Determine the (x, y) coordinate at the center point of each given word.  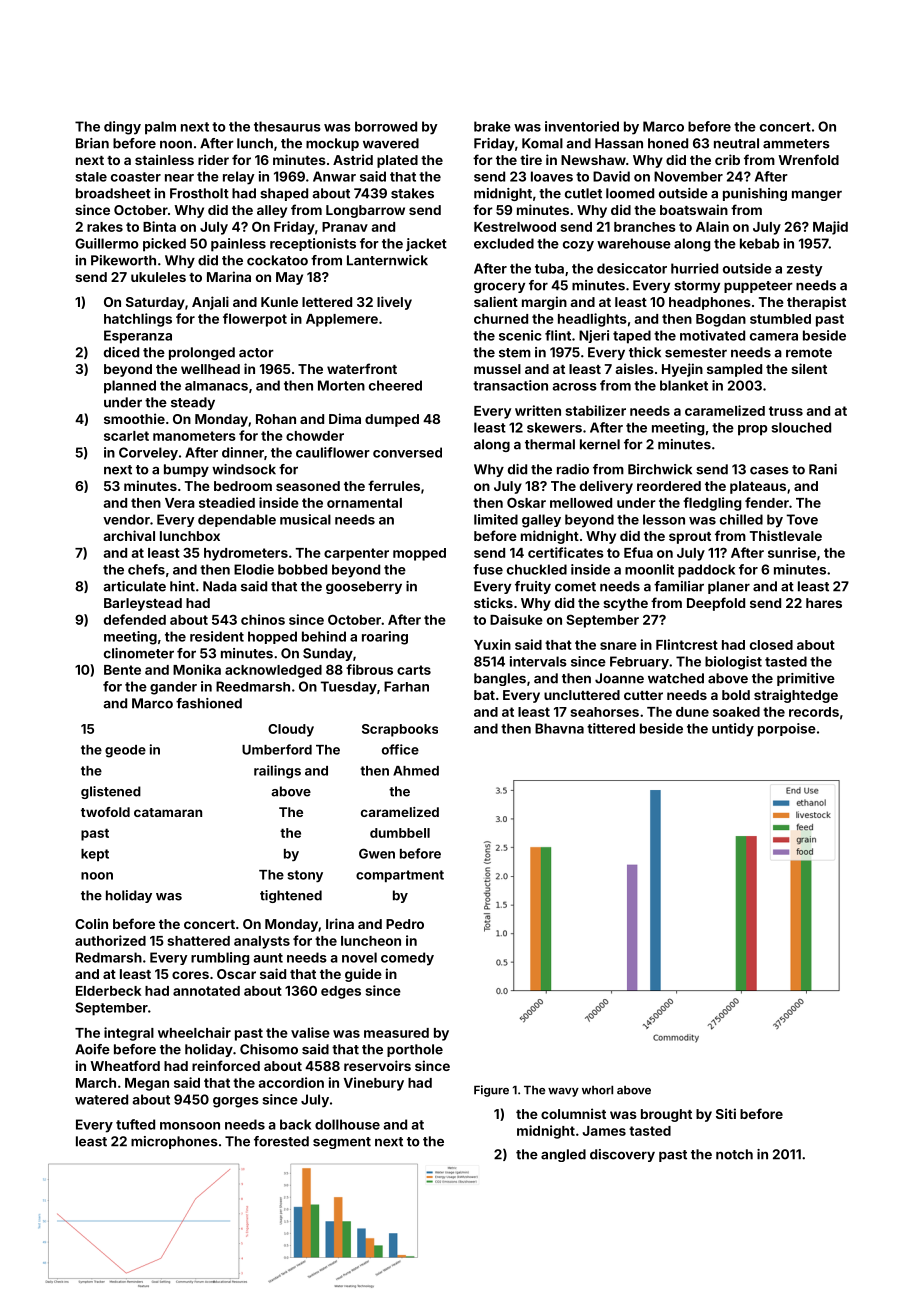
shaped (284, 194)
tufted (135, 1124)
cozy (578, 246)
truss (786, 411)
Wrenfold (808, 159)
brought (666, 1115)
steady (193, 403)
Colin (91, 923)
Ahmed (416, 771)
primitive (806, 679)
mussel (497, 369)
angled (563, 1155)
